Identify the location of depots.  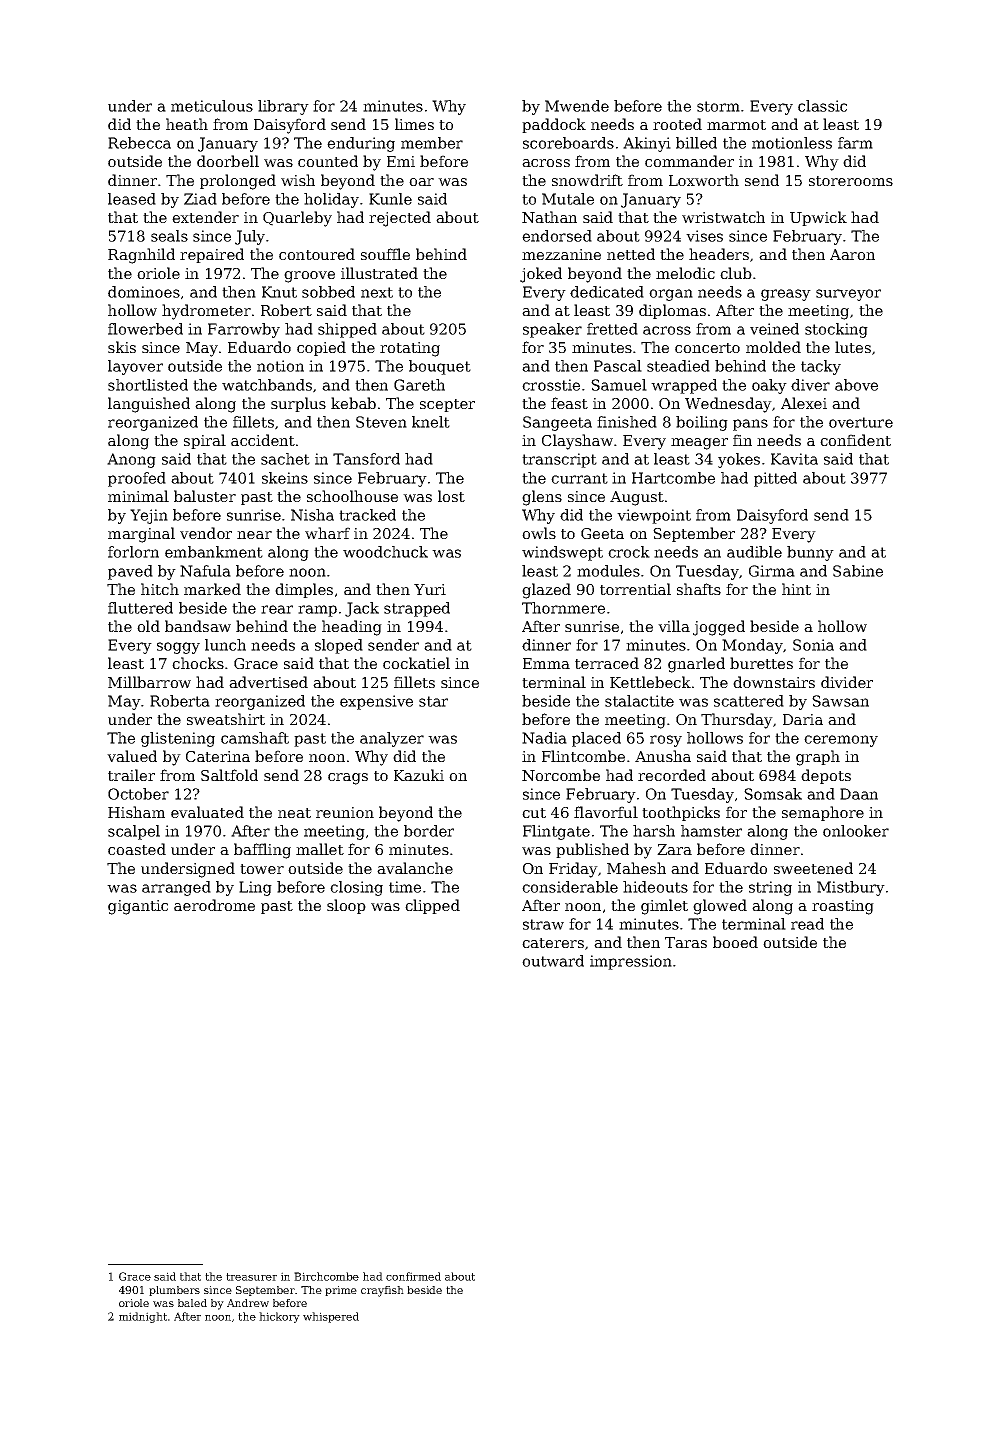
(826, 776).
